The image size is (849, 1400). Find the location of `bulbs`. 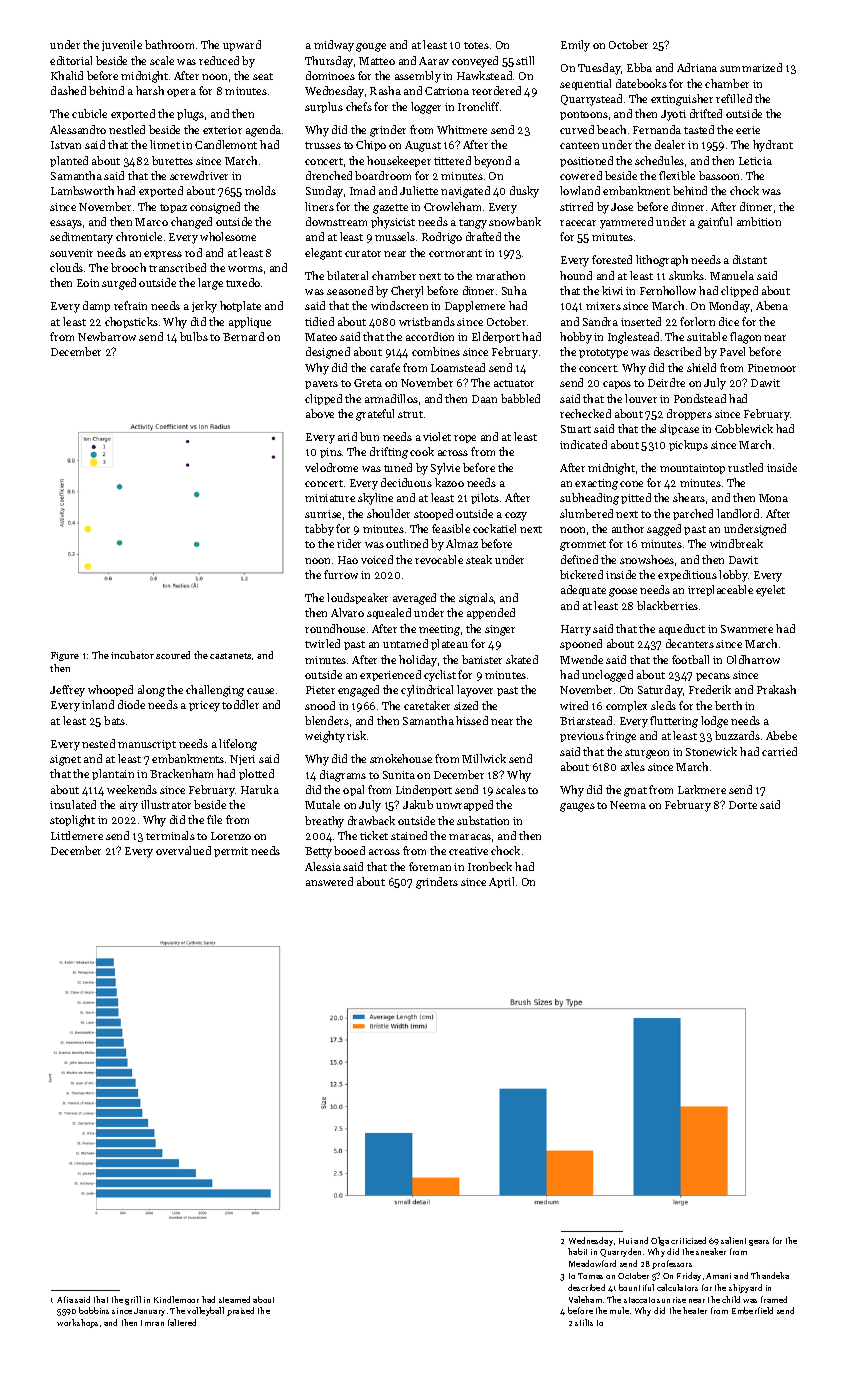

bulbs is located at coordinates (194, 336).
